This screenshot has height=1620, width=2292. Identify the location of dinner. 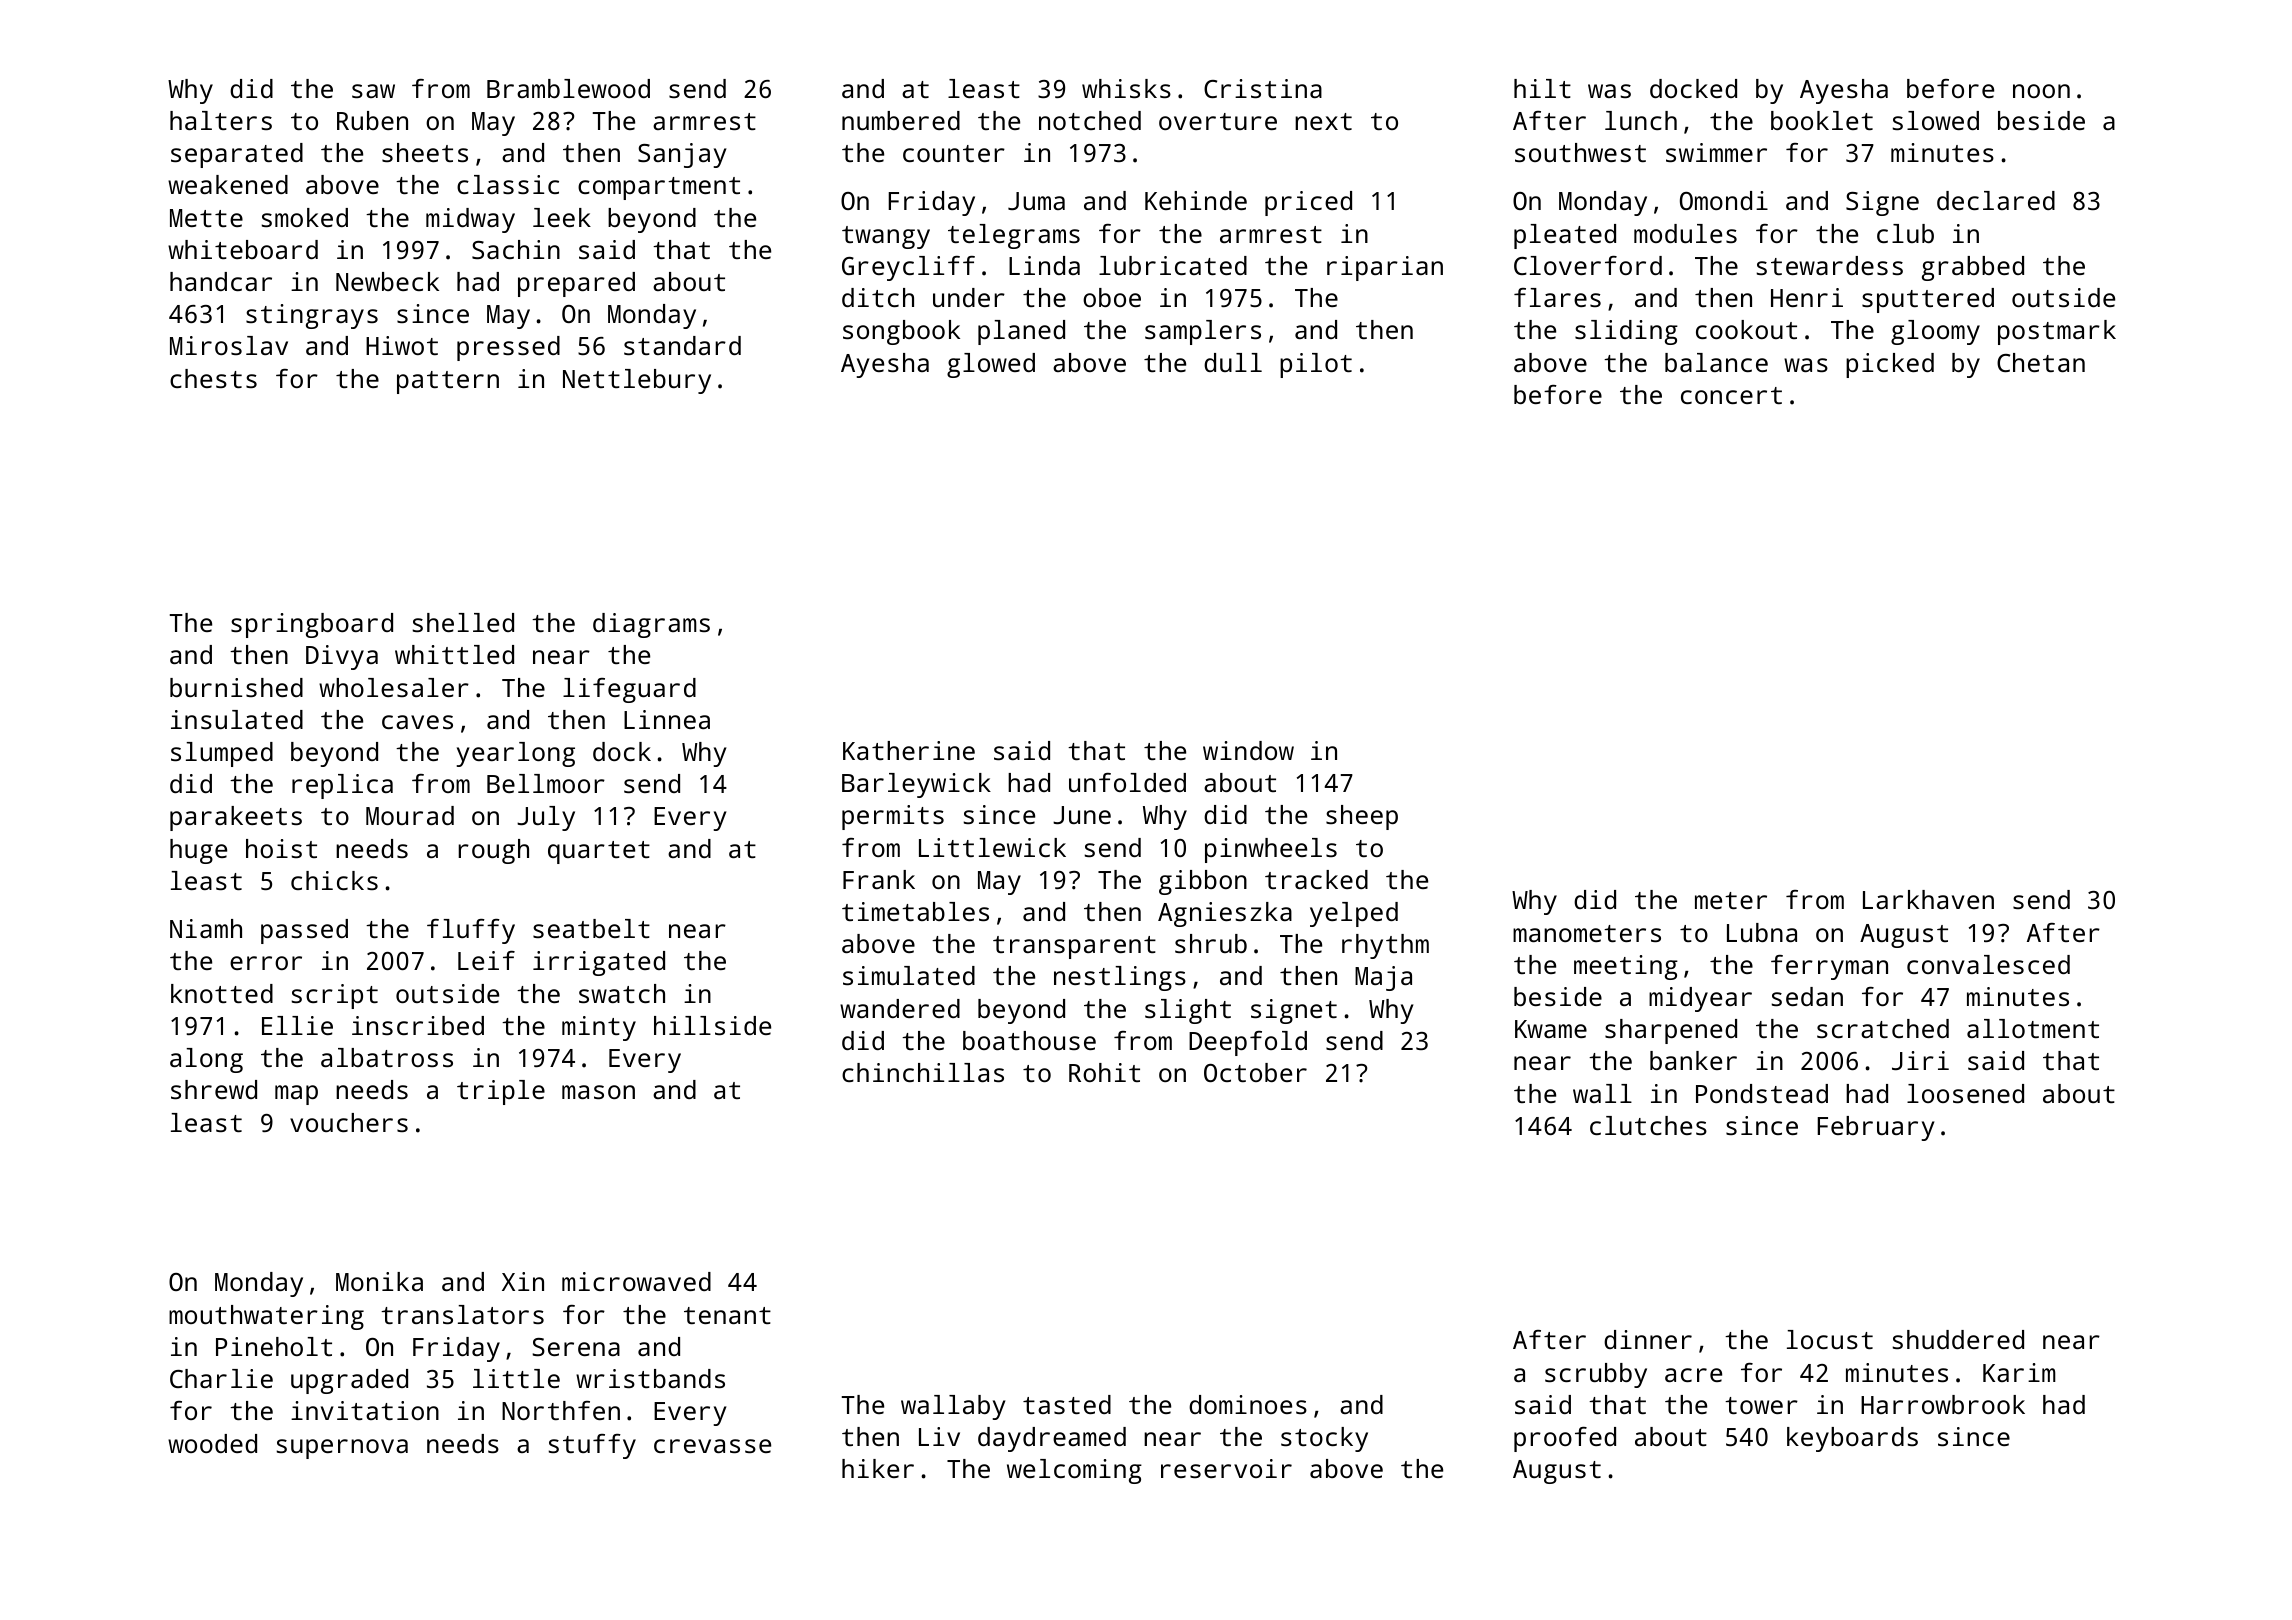
(1648, 1339).
